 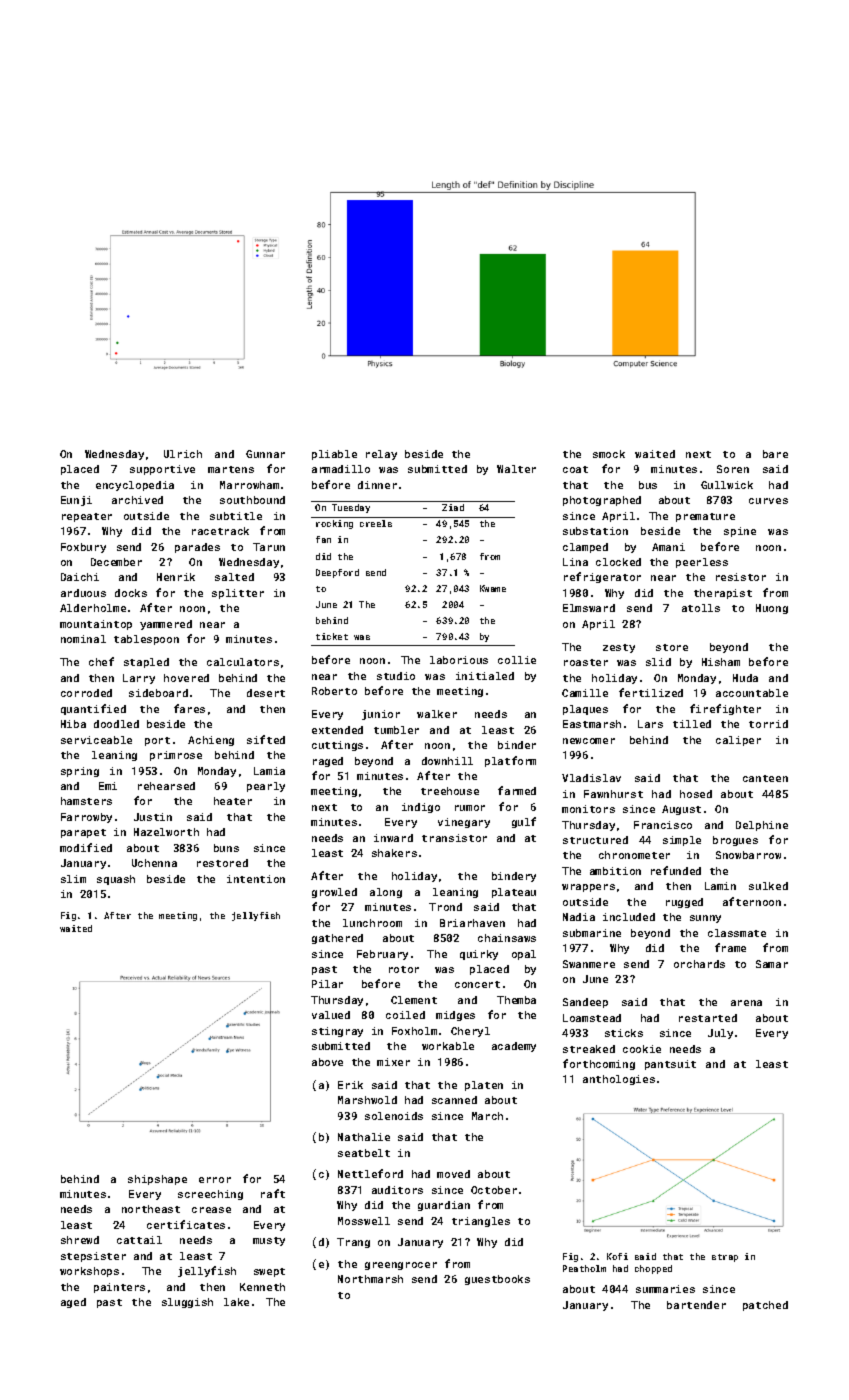 What do you see at coordinates (609, 454) in the document?
I see `smock` at bounding box center [609, 454].
